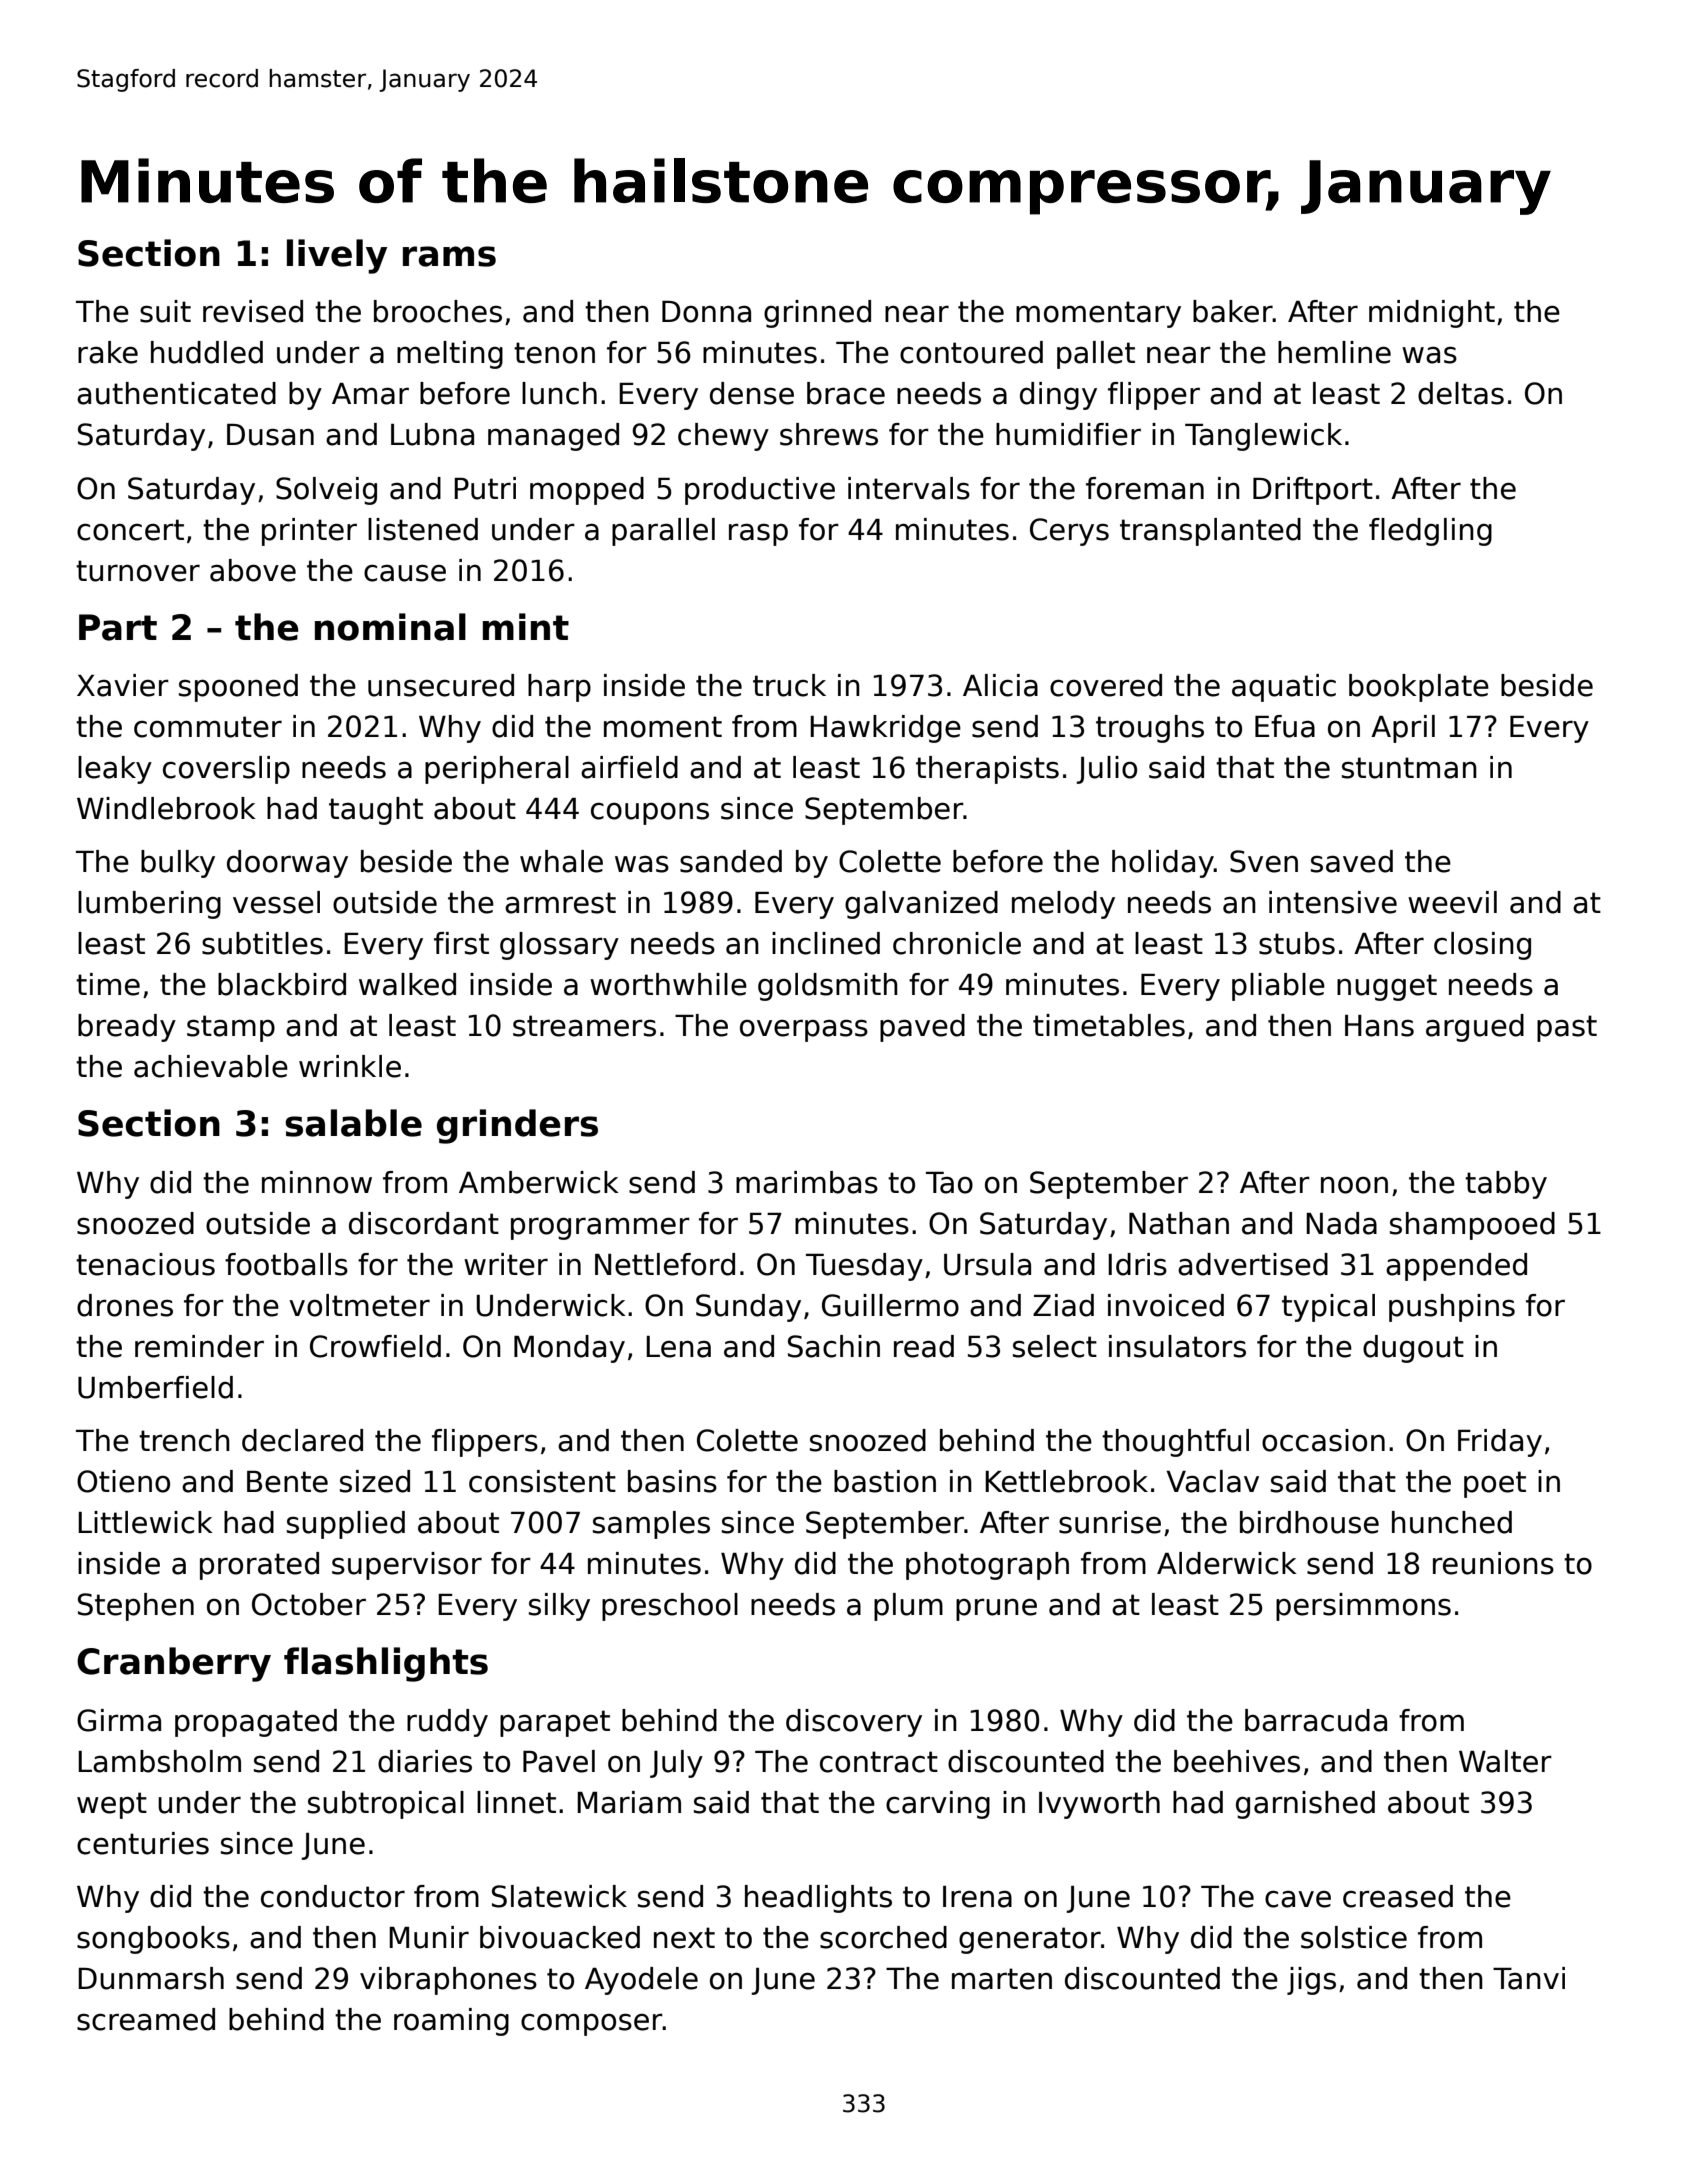  I want to click on midnight, so click(1432, 314).
